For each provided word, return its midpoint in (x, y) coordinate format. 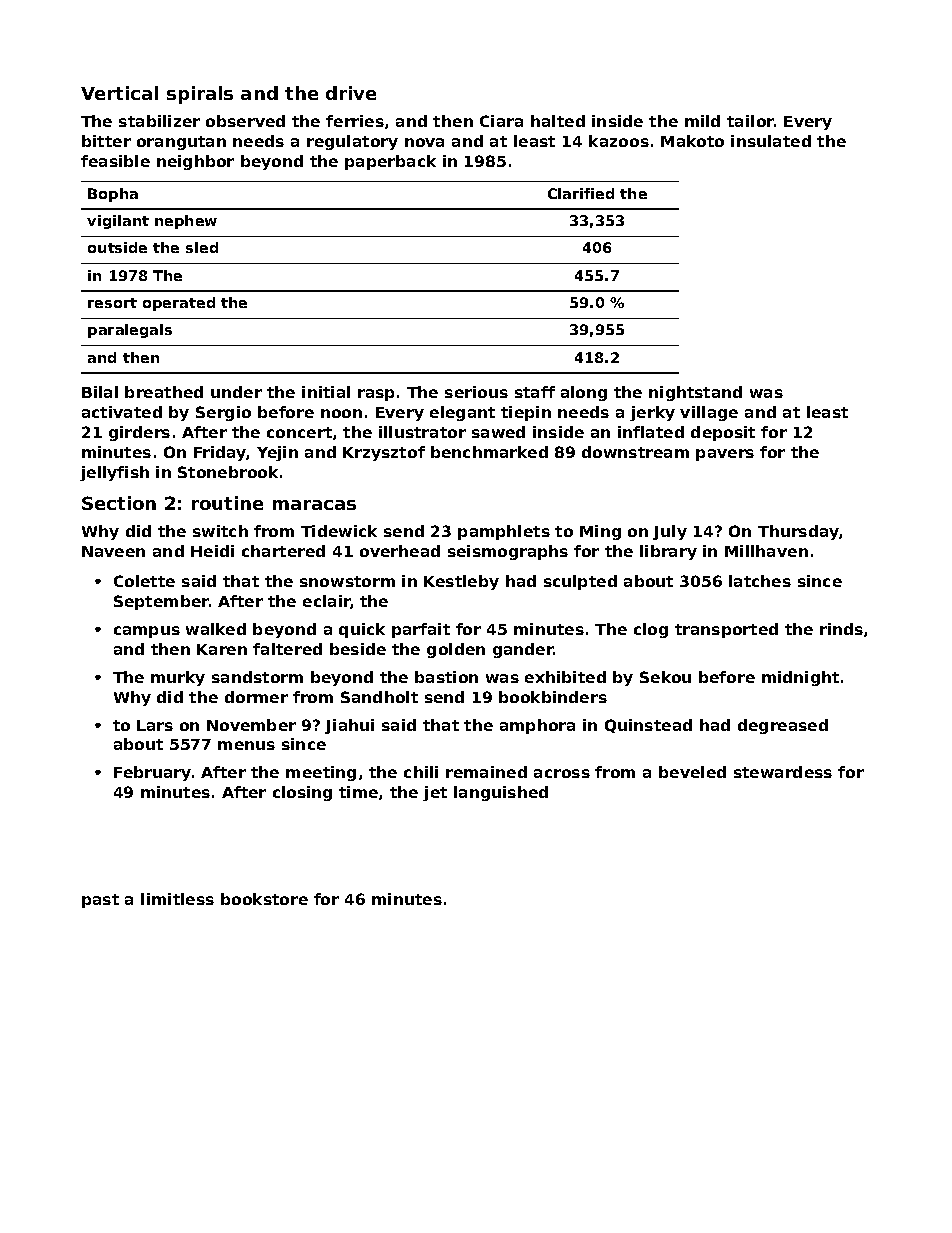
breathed (164, 392)
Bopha (113, 195)
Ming (600, 532)
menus (246, 745)
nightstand (695, 393)
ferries (355, 121)
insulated (771, 141)
